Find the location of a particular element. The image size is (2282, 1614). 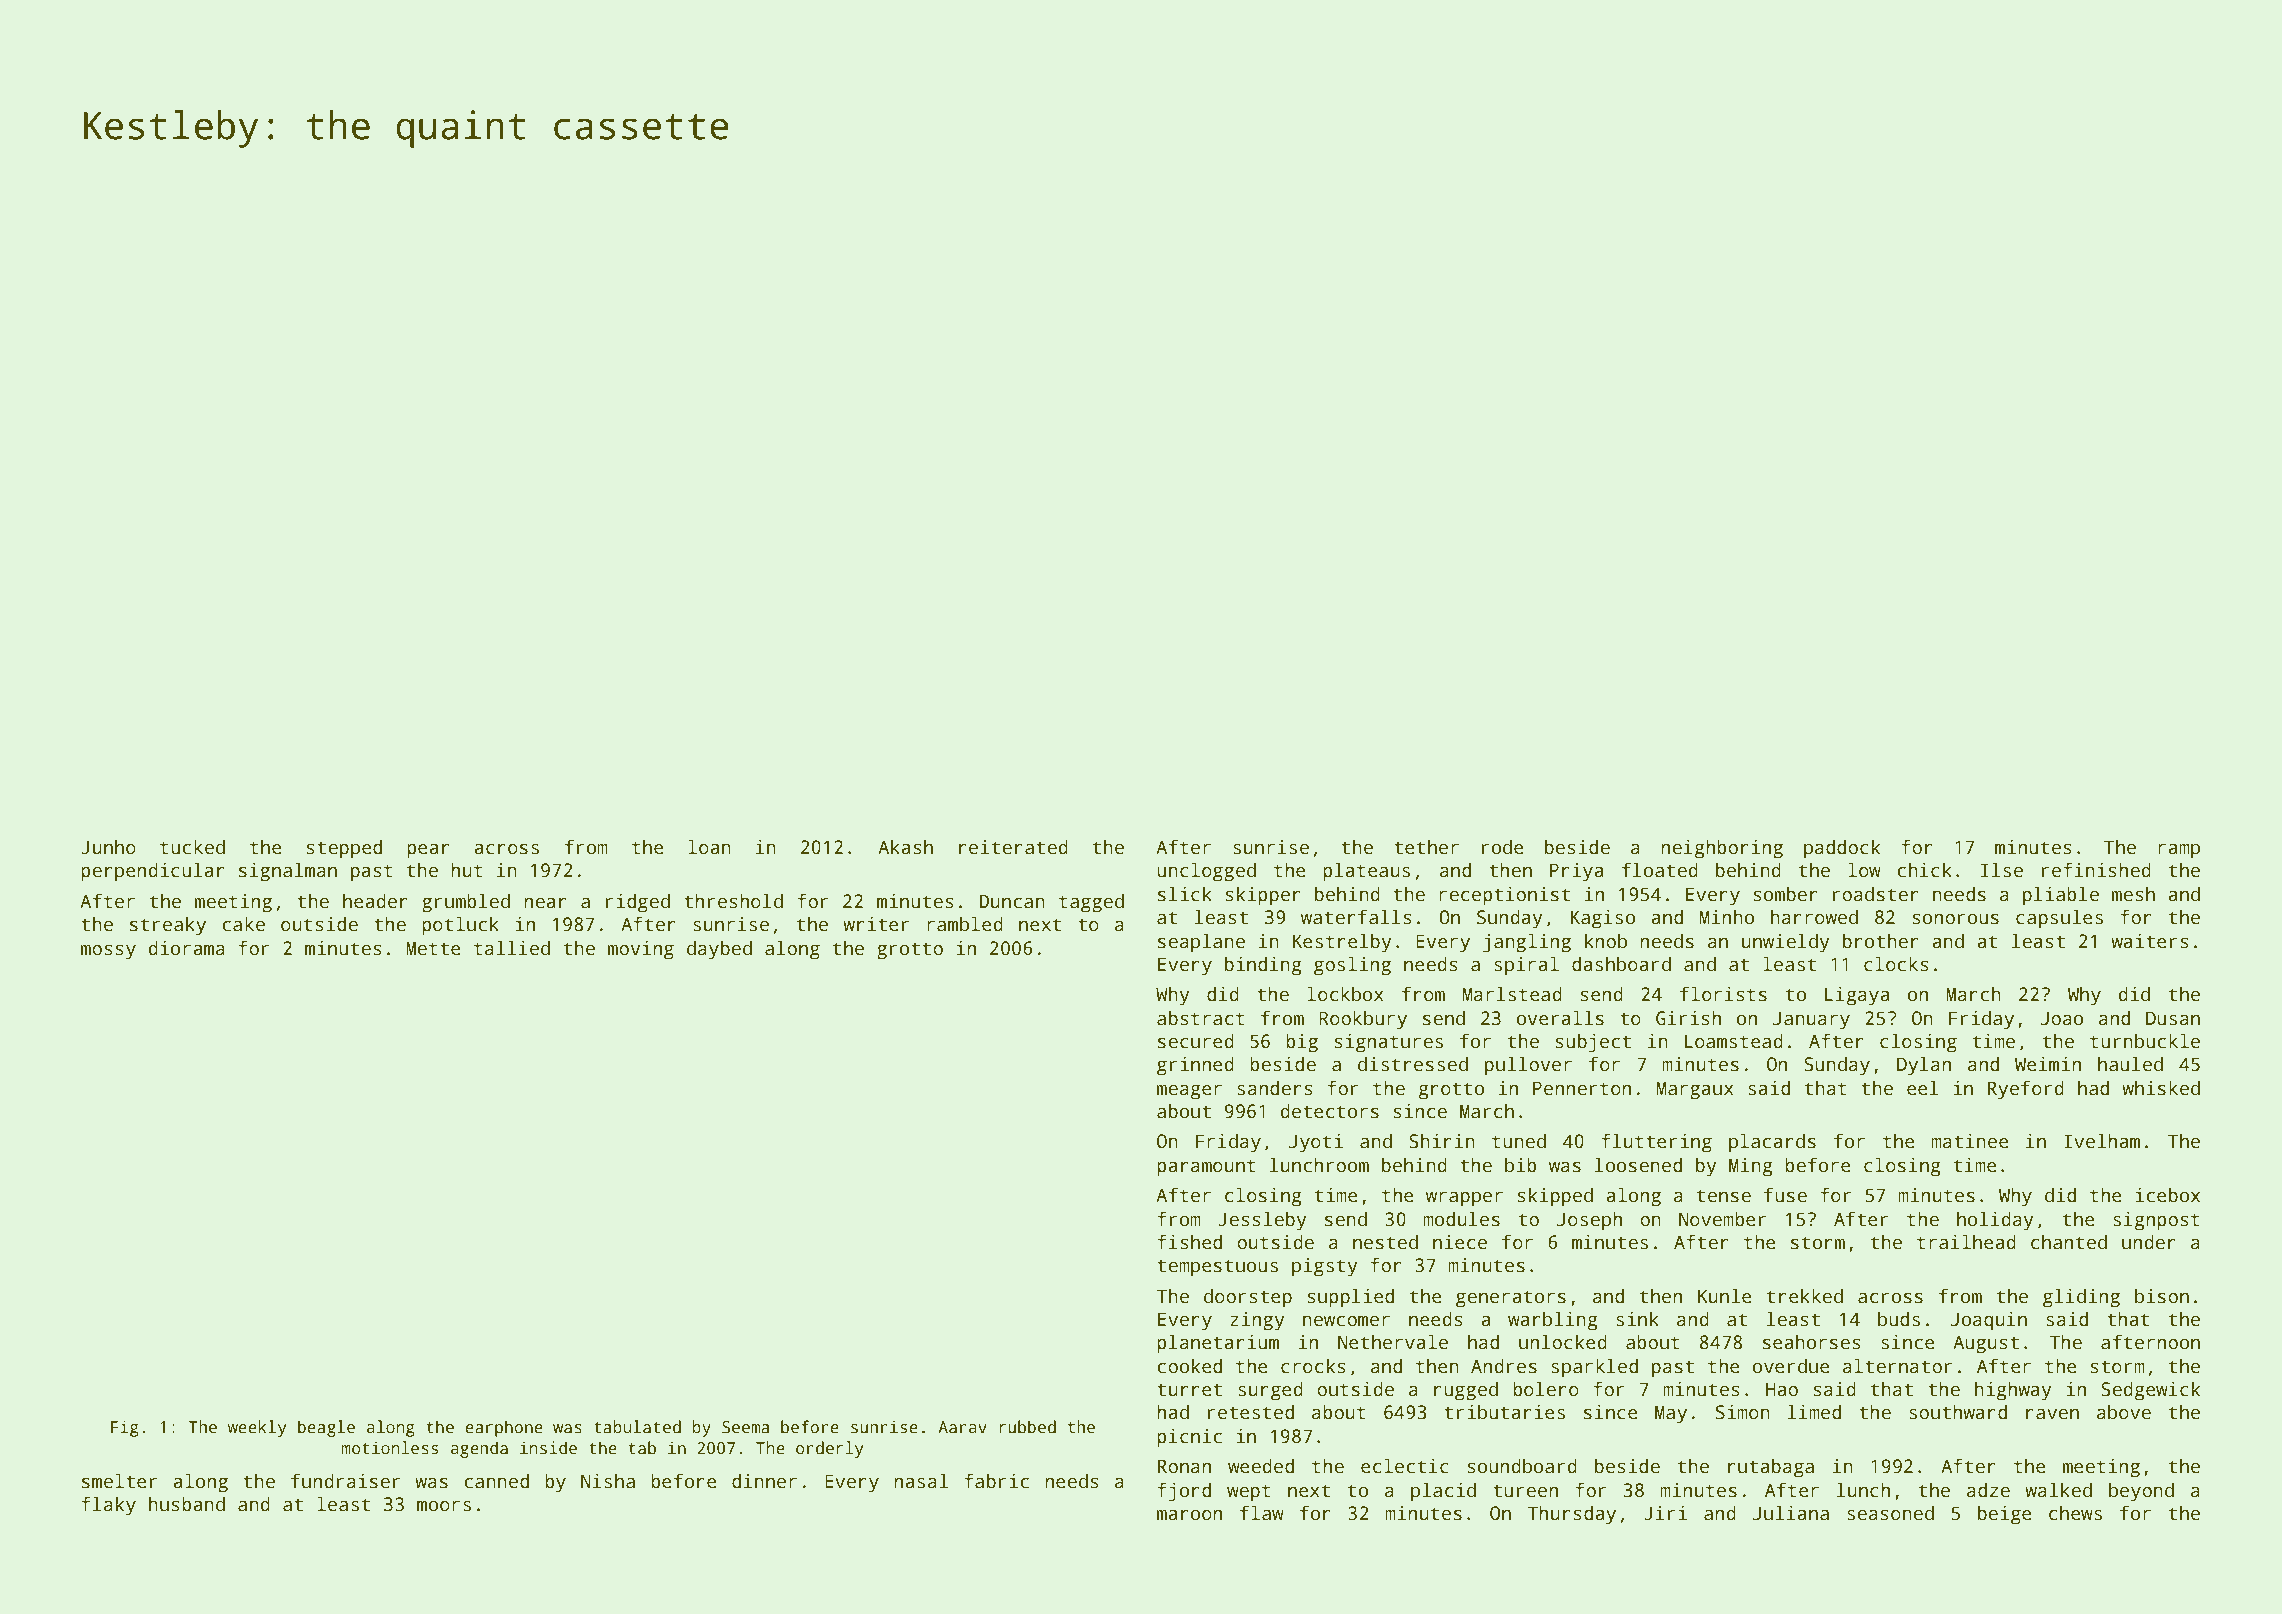

Shirin is located at coordinates (1442, 1141).
